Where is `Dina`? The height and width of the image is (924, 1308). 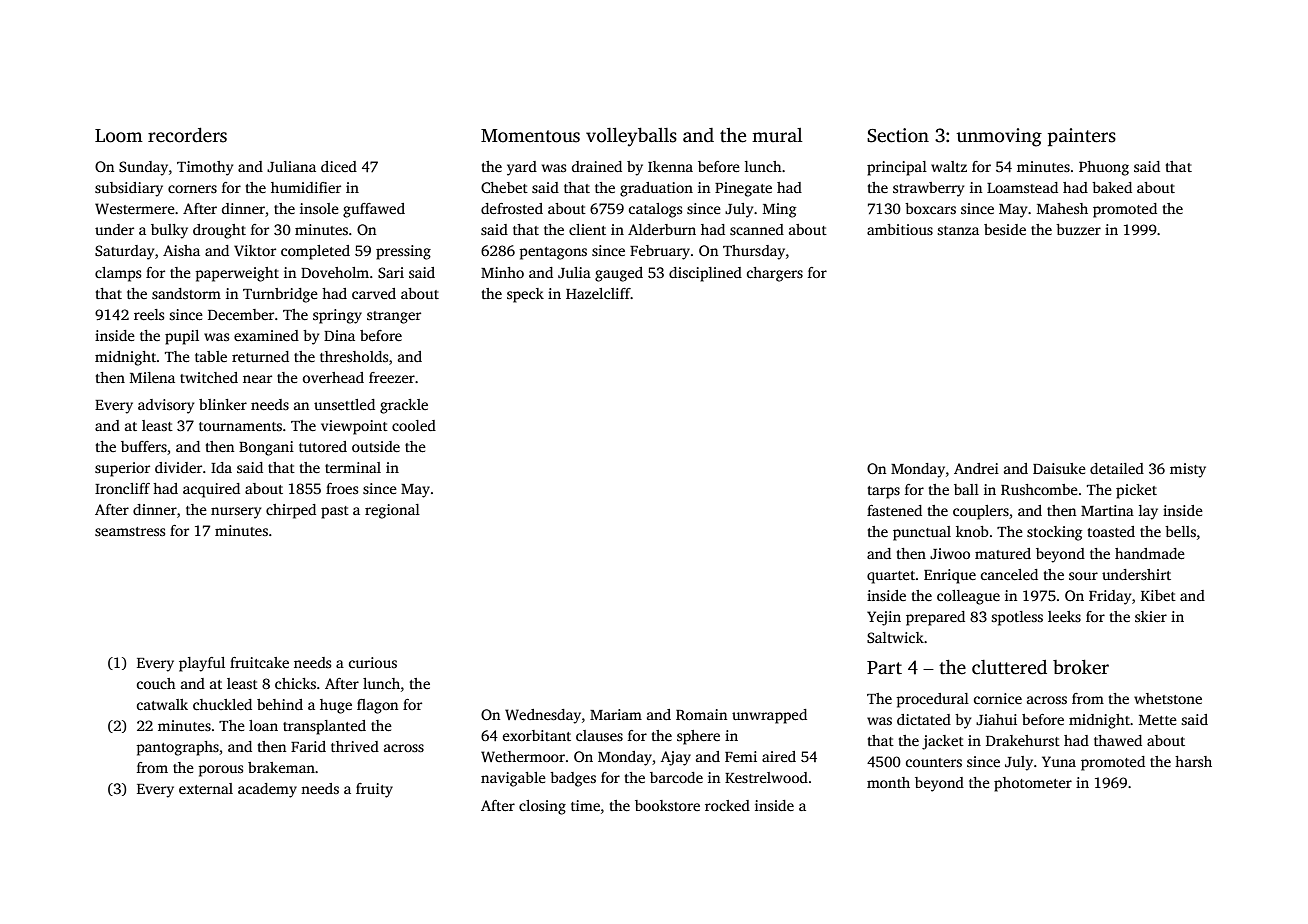
Dina is located at coordinates (339, 335).
